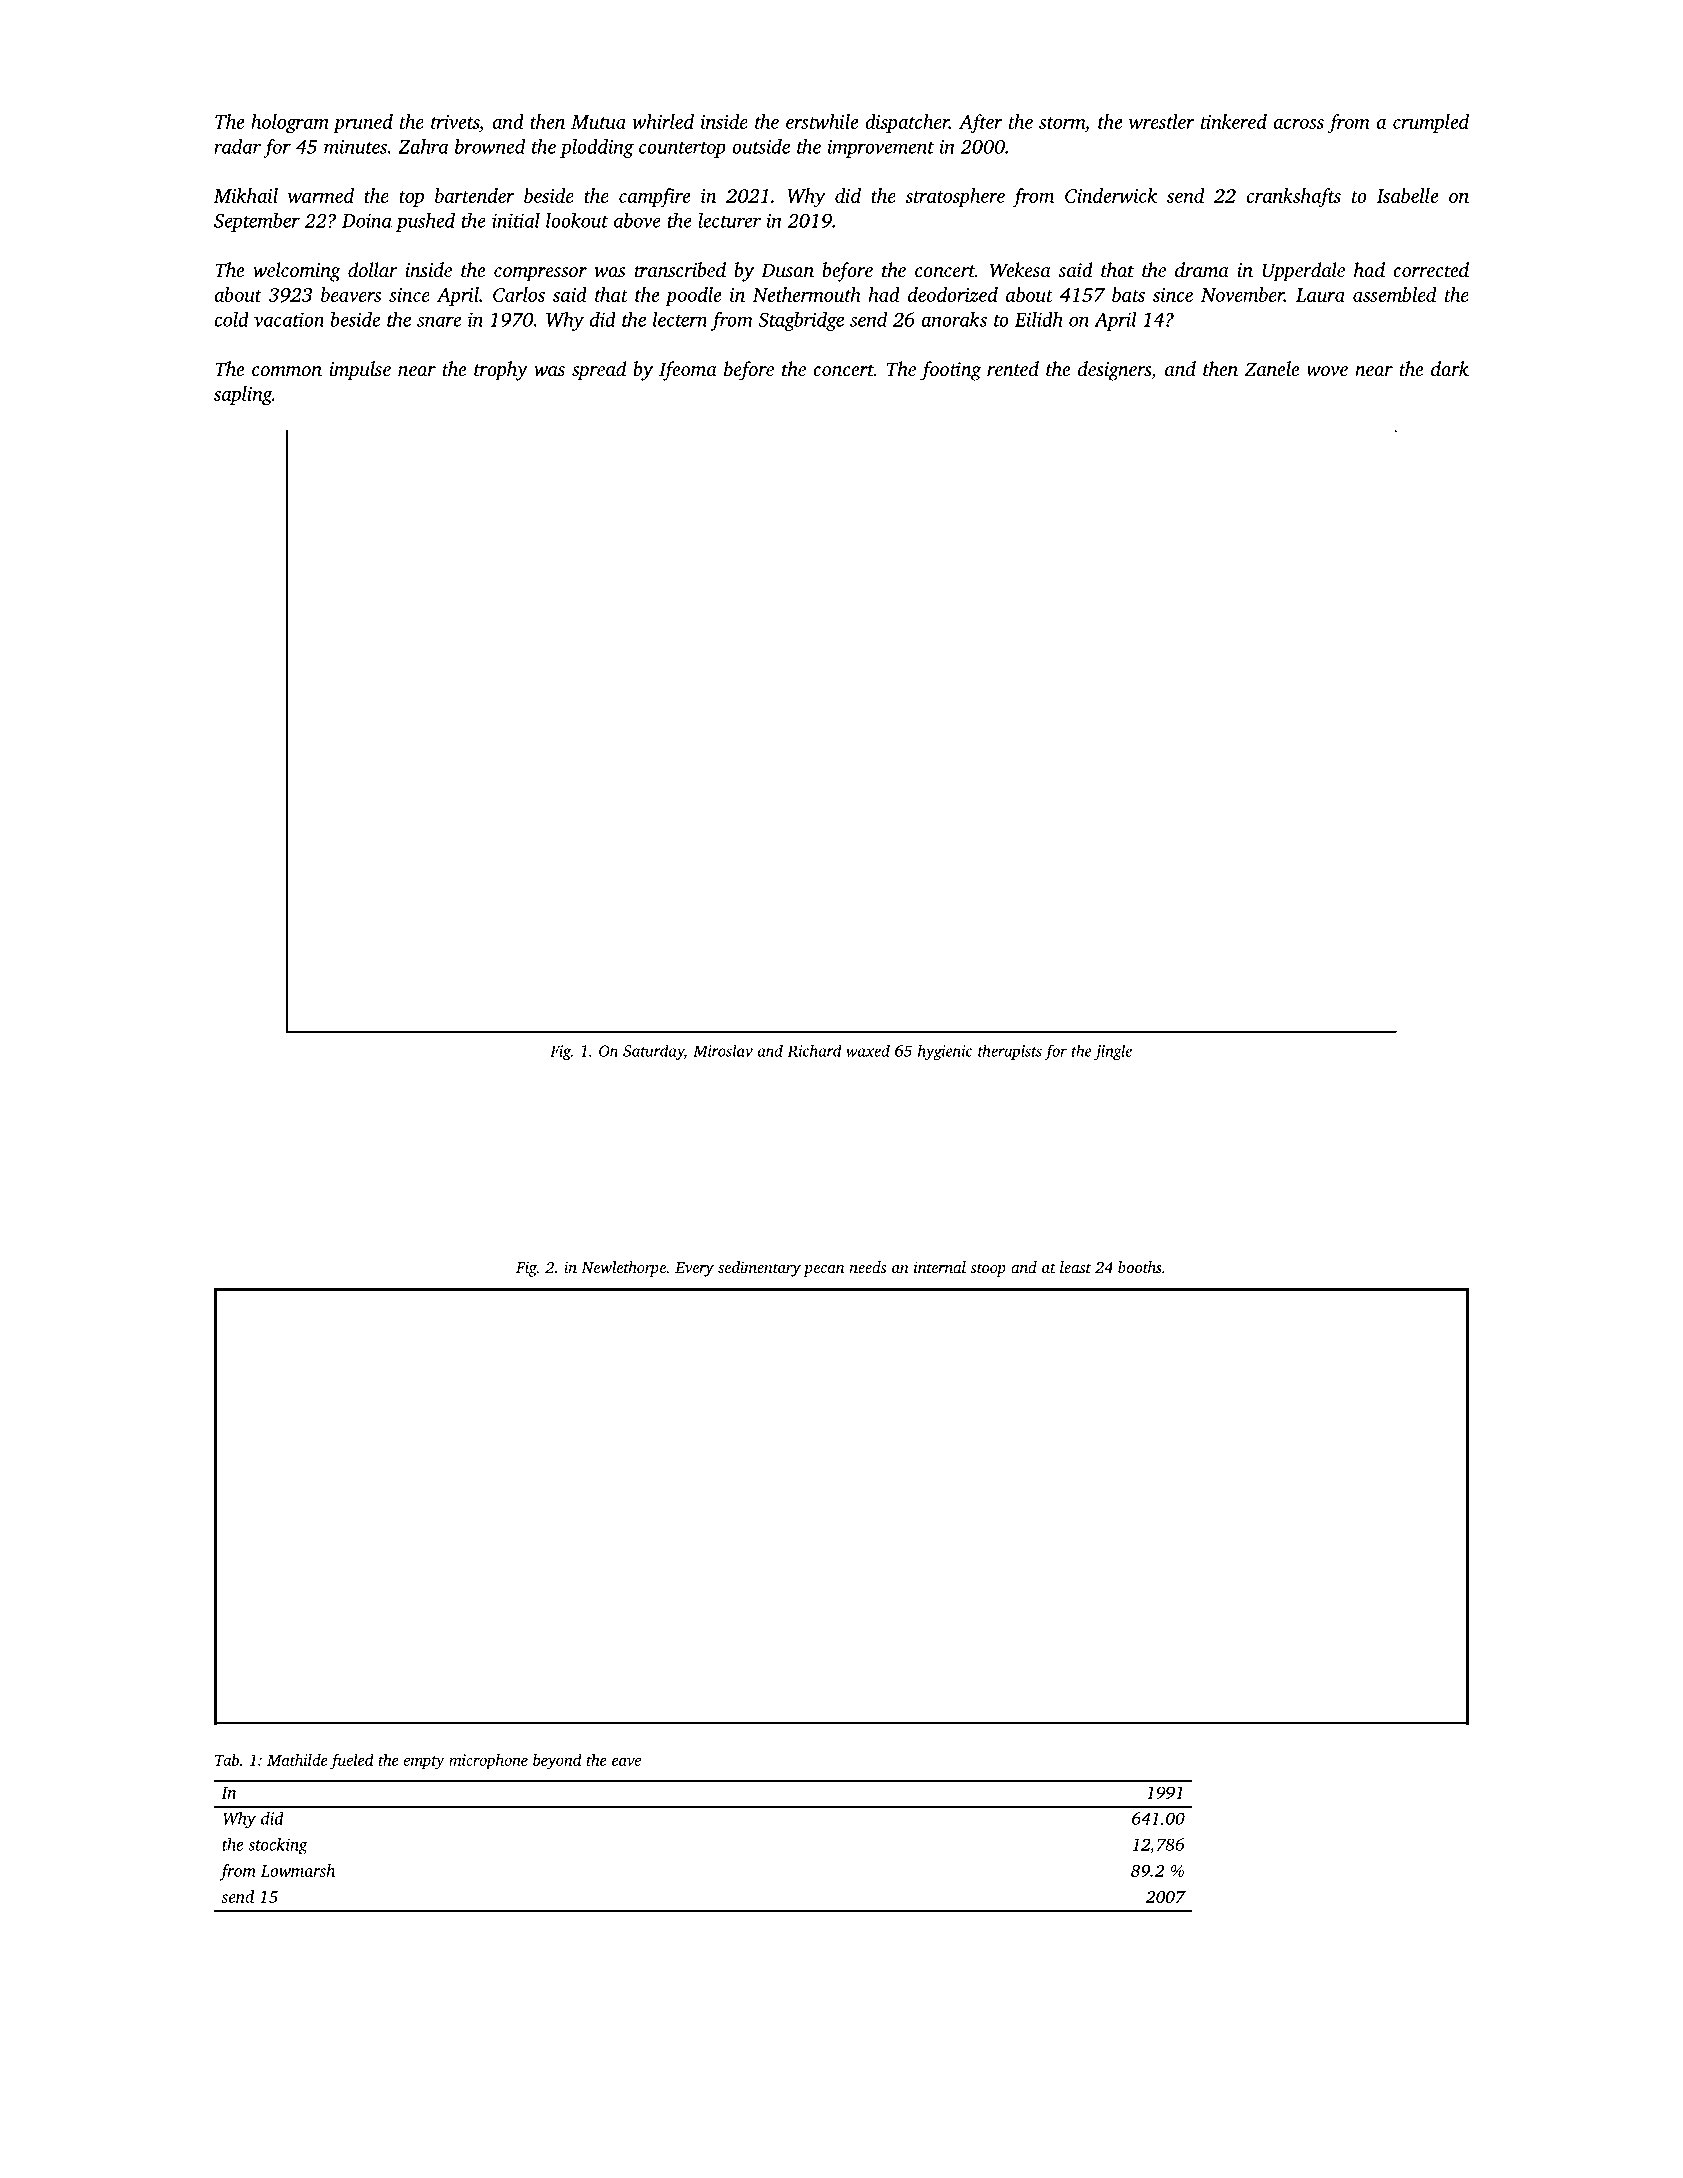 The image size is (1683, 2178). What do you see at coordinates (290, 124) in the page?
I see `hologram` at bounding box center [290, 124].
